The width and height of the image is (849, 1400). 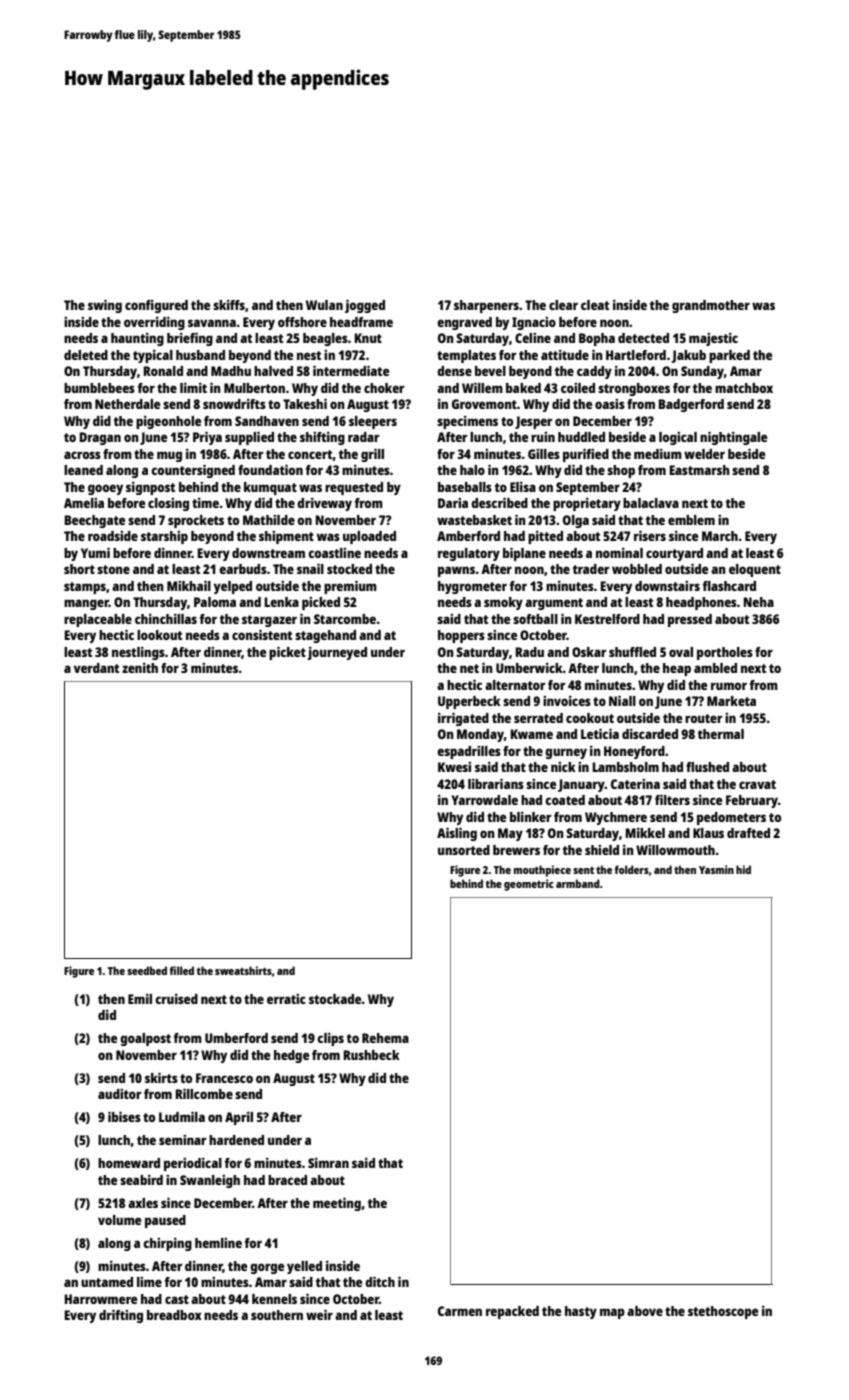 What do you see at coordinates (711, 306) in the image?
I see `grandmother` at bounding box center [711, 306].
